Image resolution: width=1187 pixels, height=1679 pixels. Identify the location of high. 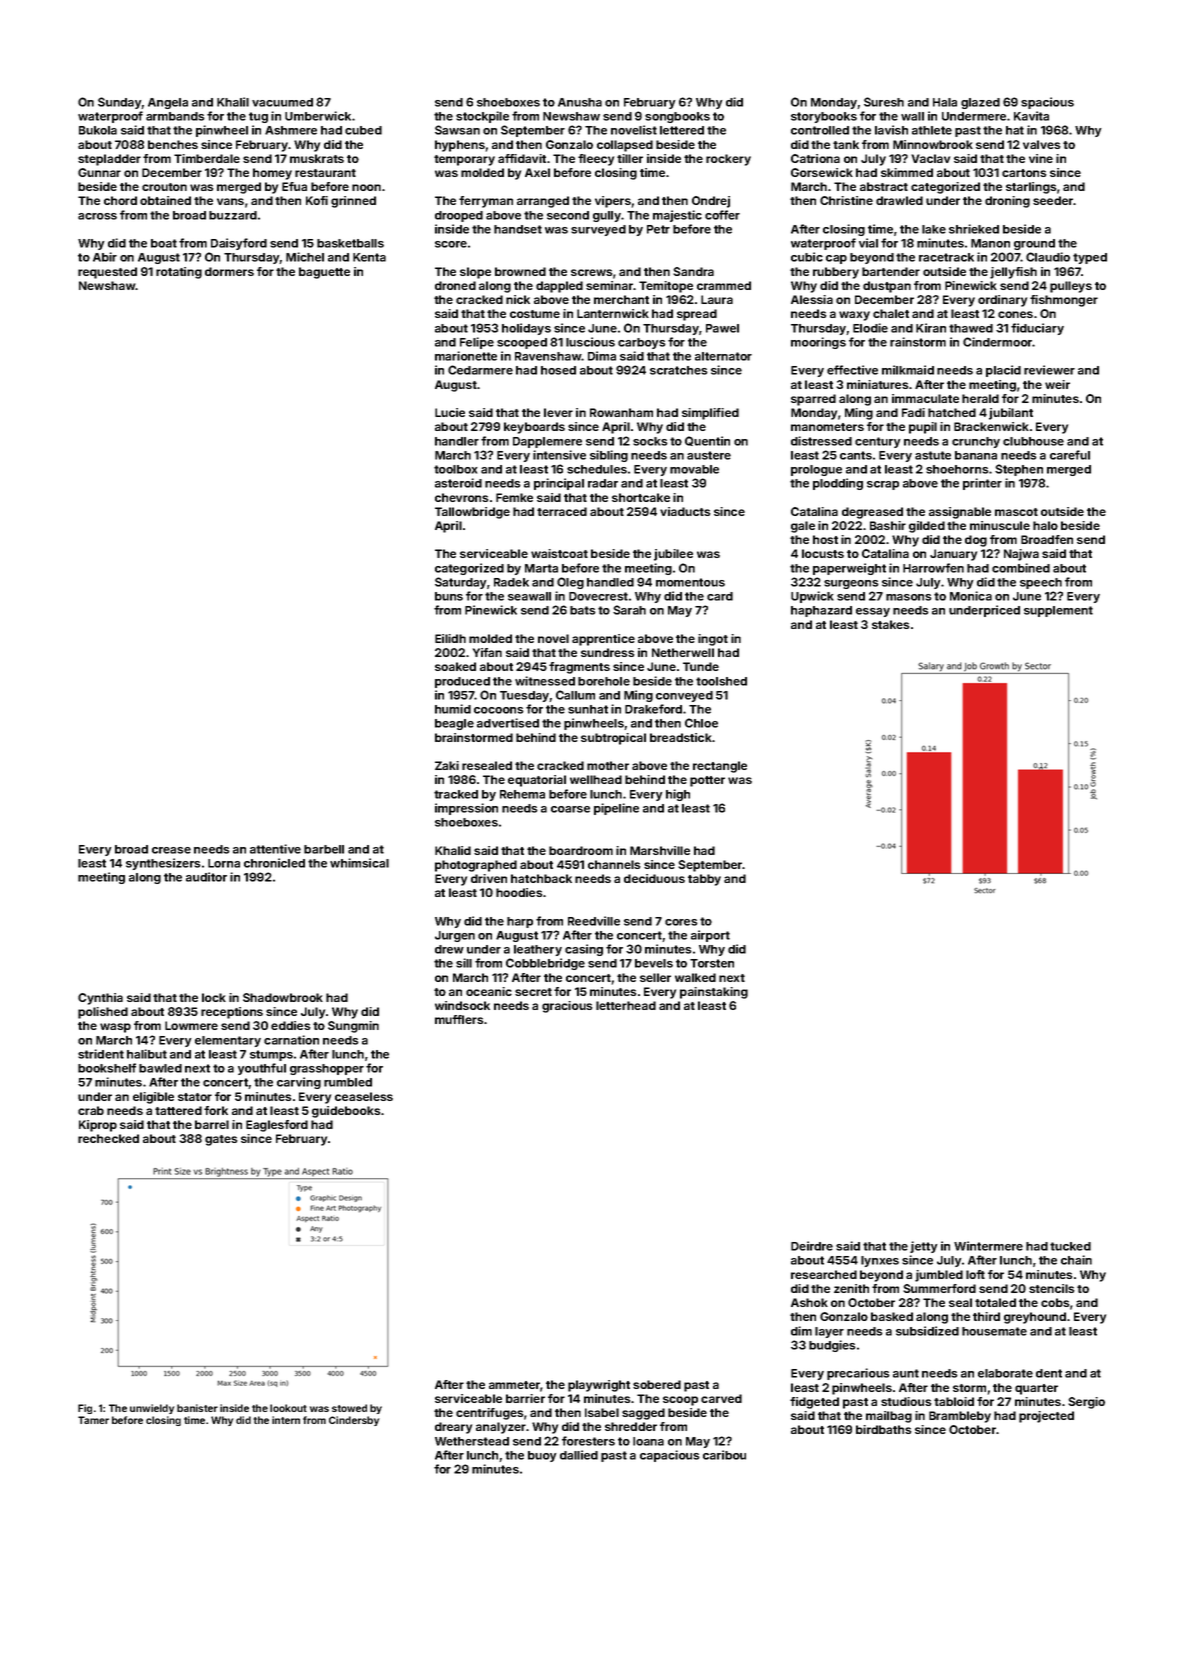
(678, 795).
